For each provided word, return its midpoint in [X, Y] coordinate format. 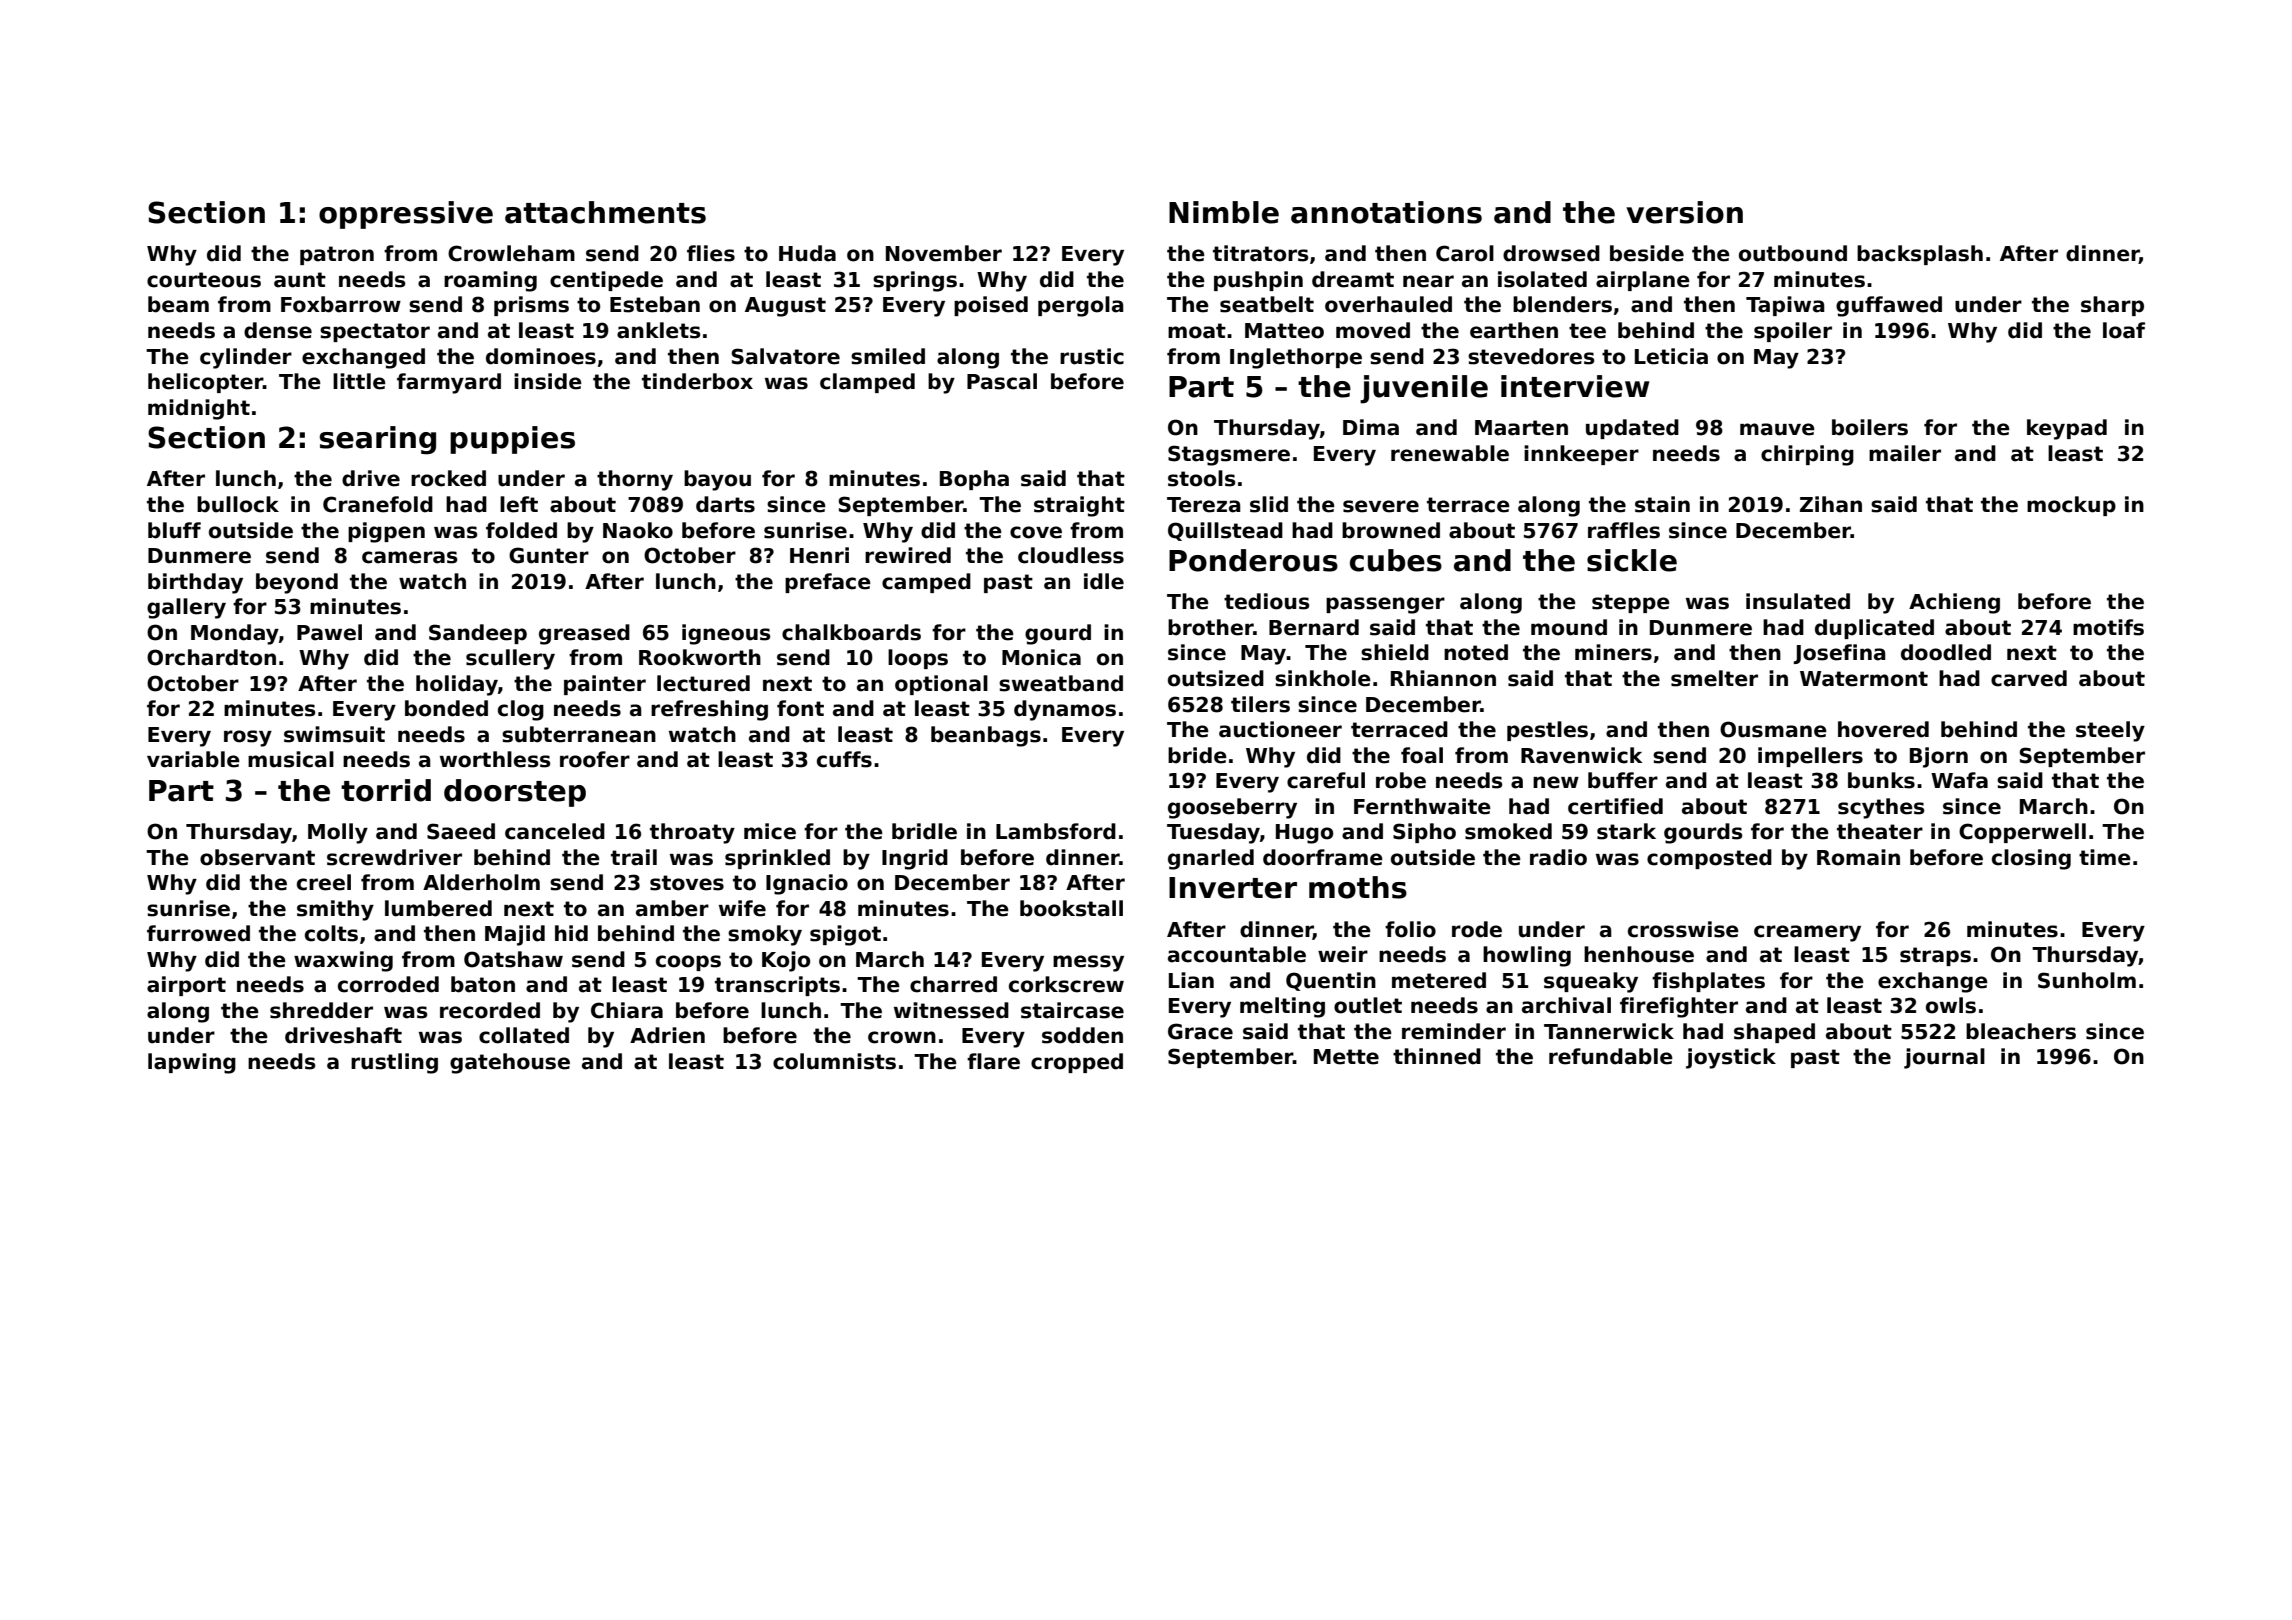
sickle [1632, 560]
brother [1211, 627]
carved [2029, 678]
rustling [394, 1063]
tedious [1267, 601]
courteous [204, 280]
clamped [867, 383]
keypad [2067, 429]
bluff [174, 530]
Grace [1200, 1031]
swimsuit [334, 734]
